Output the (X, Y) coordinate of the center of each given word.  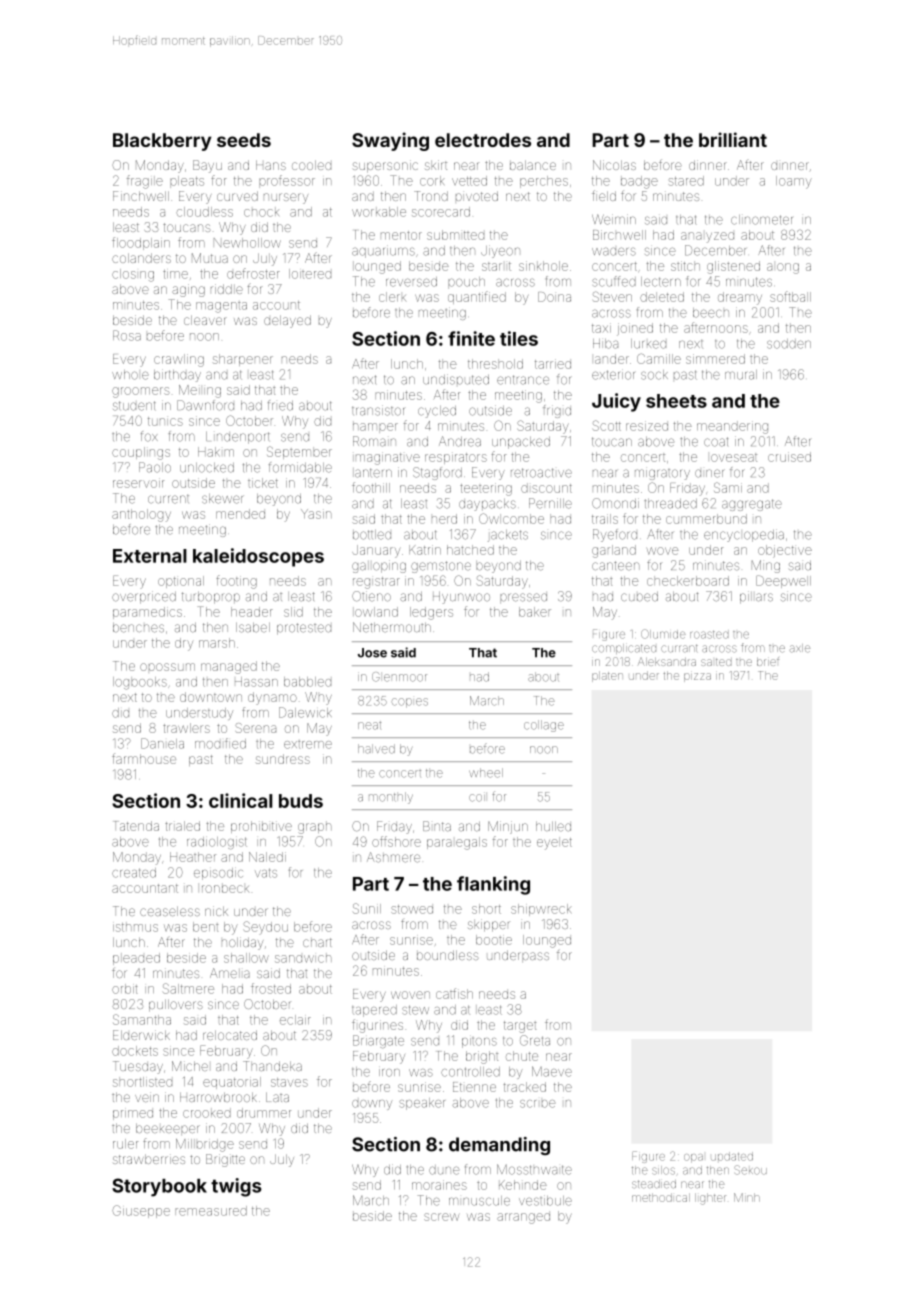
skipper (489, 925)
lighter (710, 1199)
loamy (794, 182)
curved (237, 196)
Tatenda (137, 826)
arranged (523, 1218)
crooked (207, 1113)
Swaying (390, 141)
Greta (535, 1040)
